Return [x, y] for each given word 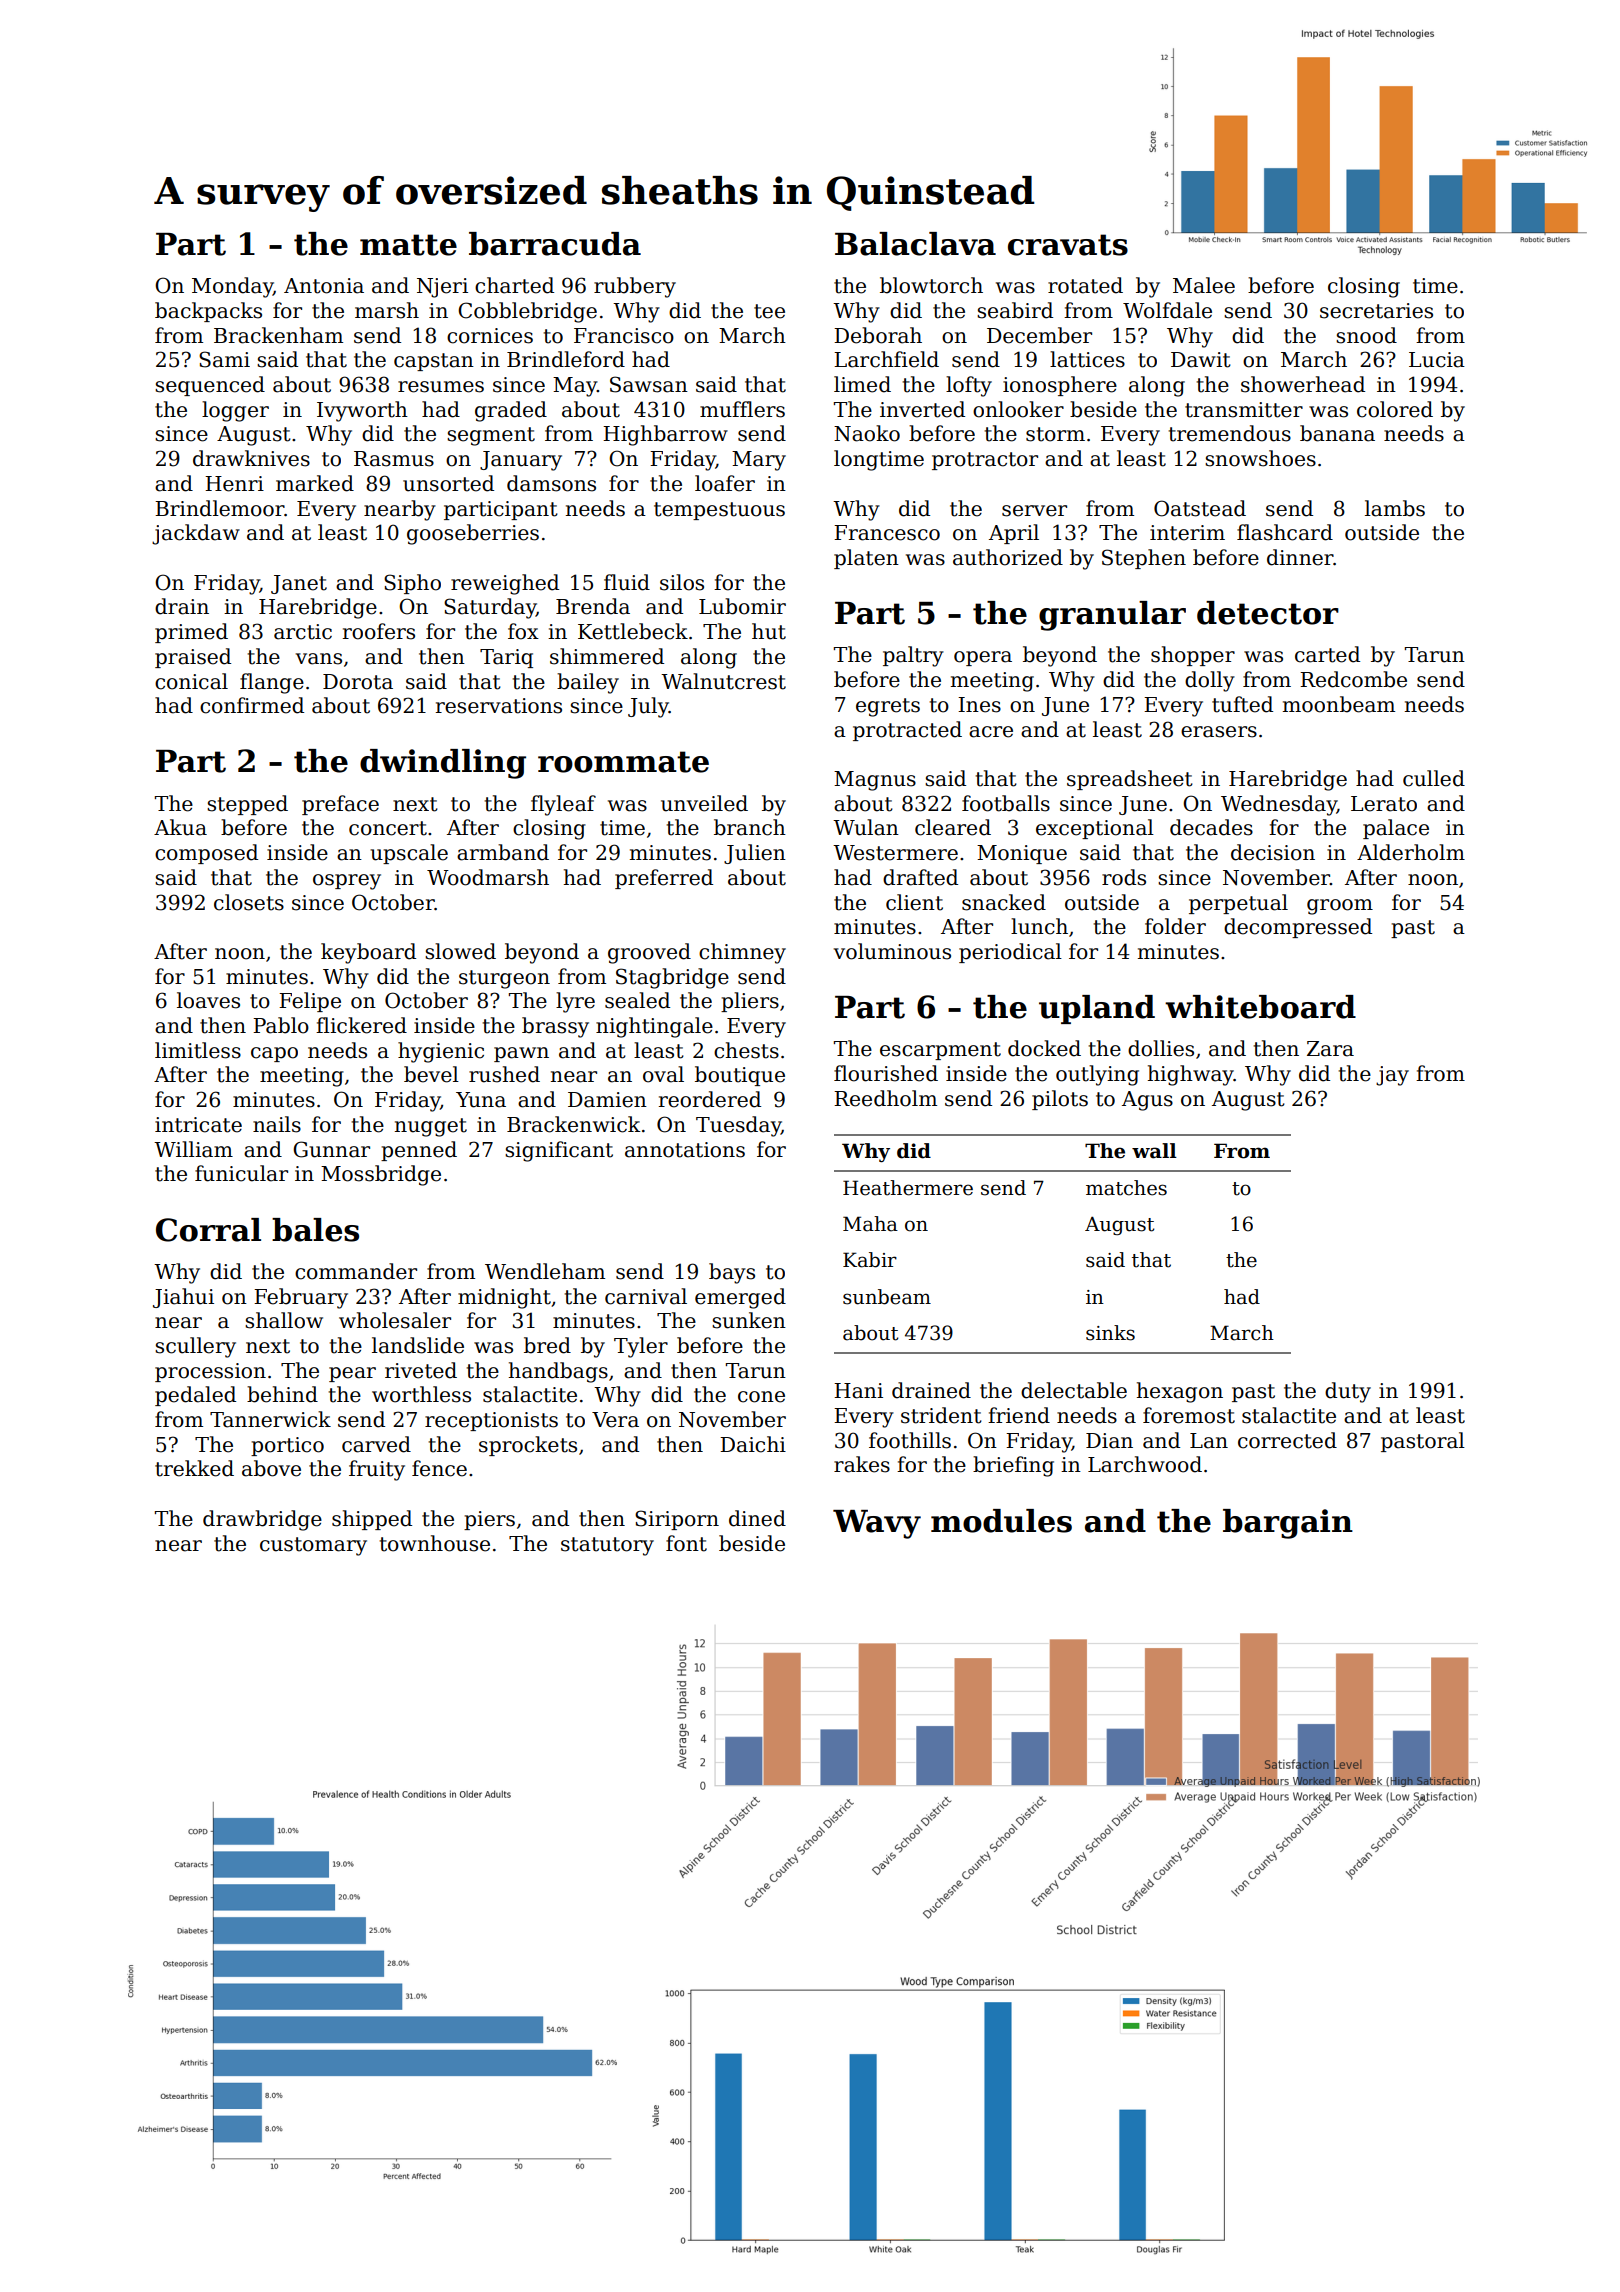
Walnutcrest [723, 681]
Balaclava [915, 244]
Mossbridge [381, 1175]
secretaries [1376, 311]
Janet [299, 584]
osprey [347, 882]
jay [1392, 1076]
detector [1268, 613]
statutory [607, 1546]
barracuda [555, 244]
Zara [1330, 1049]
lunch [1039, 926]
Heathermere [908, 1188]
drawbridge [262, 1520]
